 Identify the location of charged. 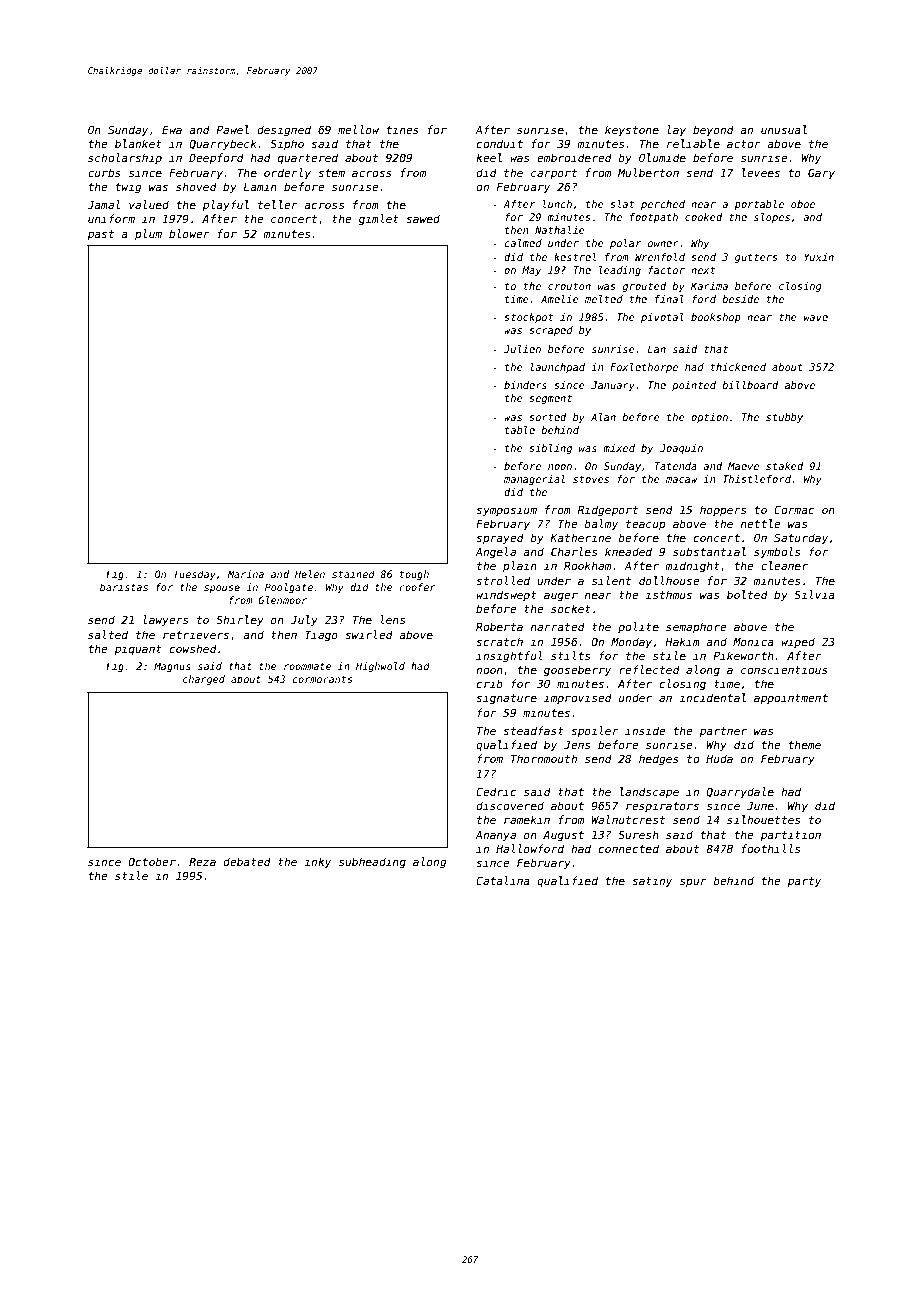
(204, 680).
